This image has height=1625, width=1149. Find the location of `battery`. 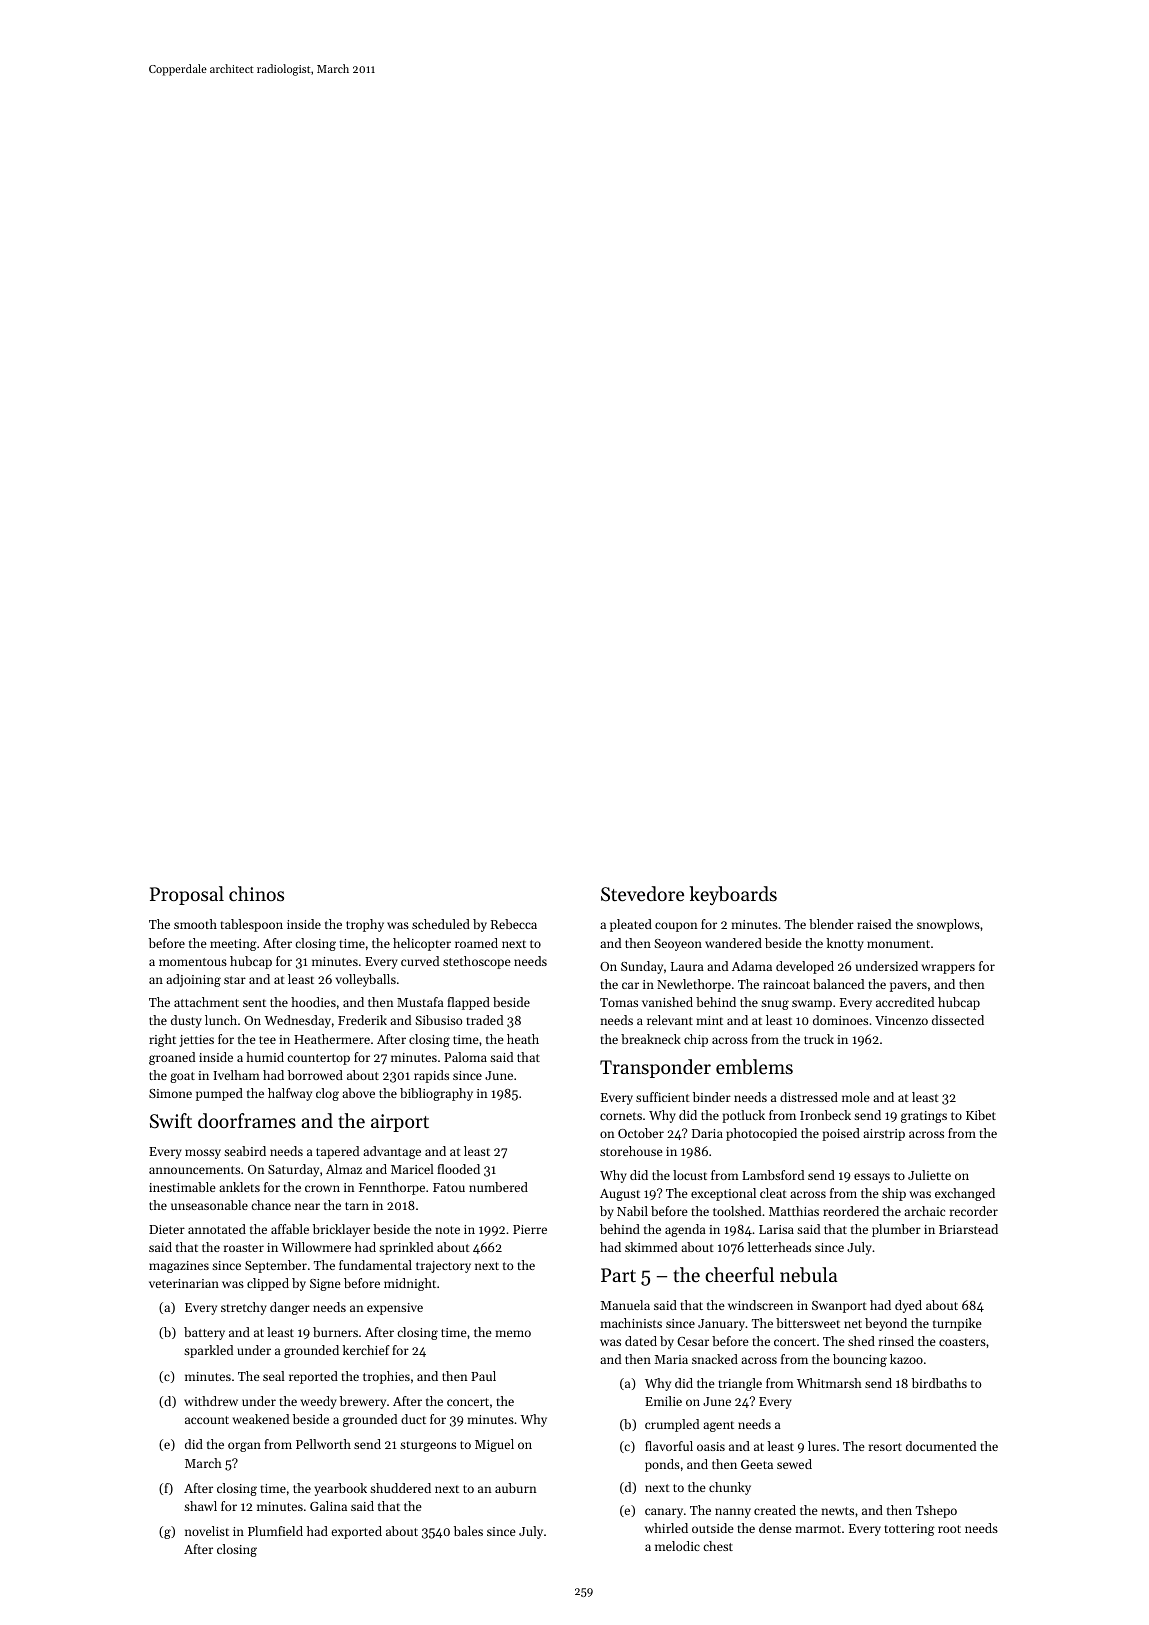

battery is located at coordinates (204, 1333).
